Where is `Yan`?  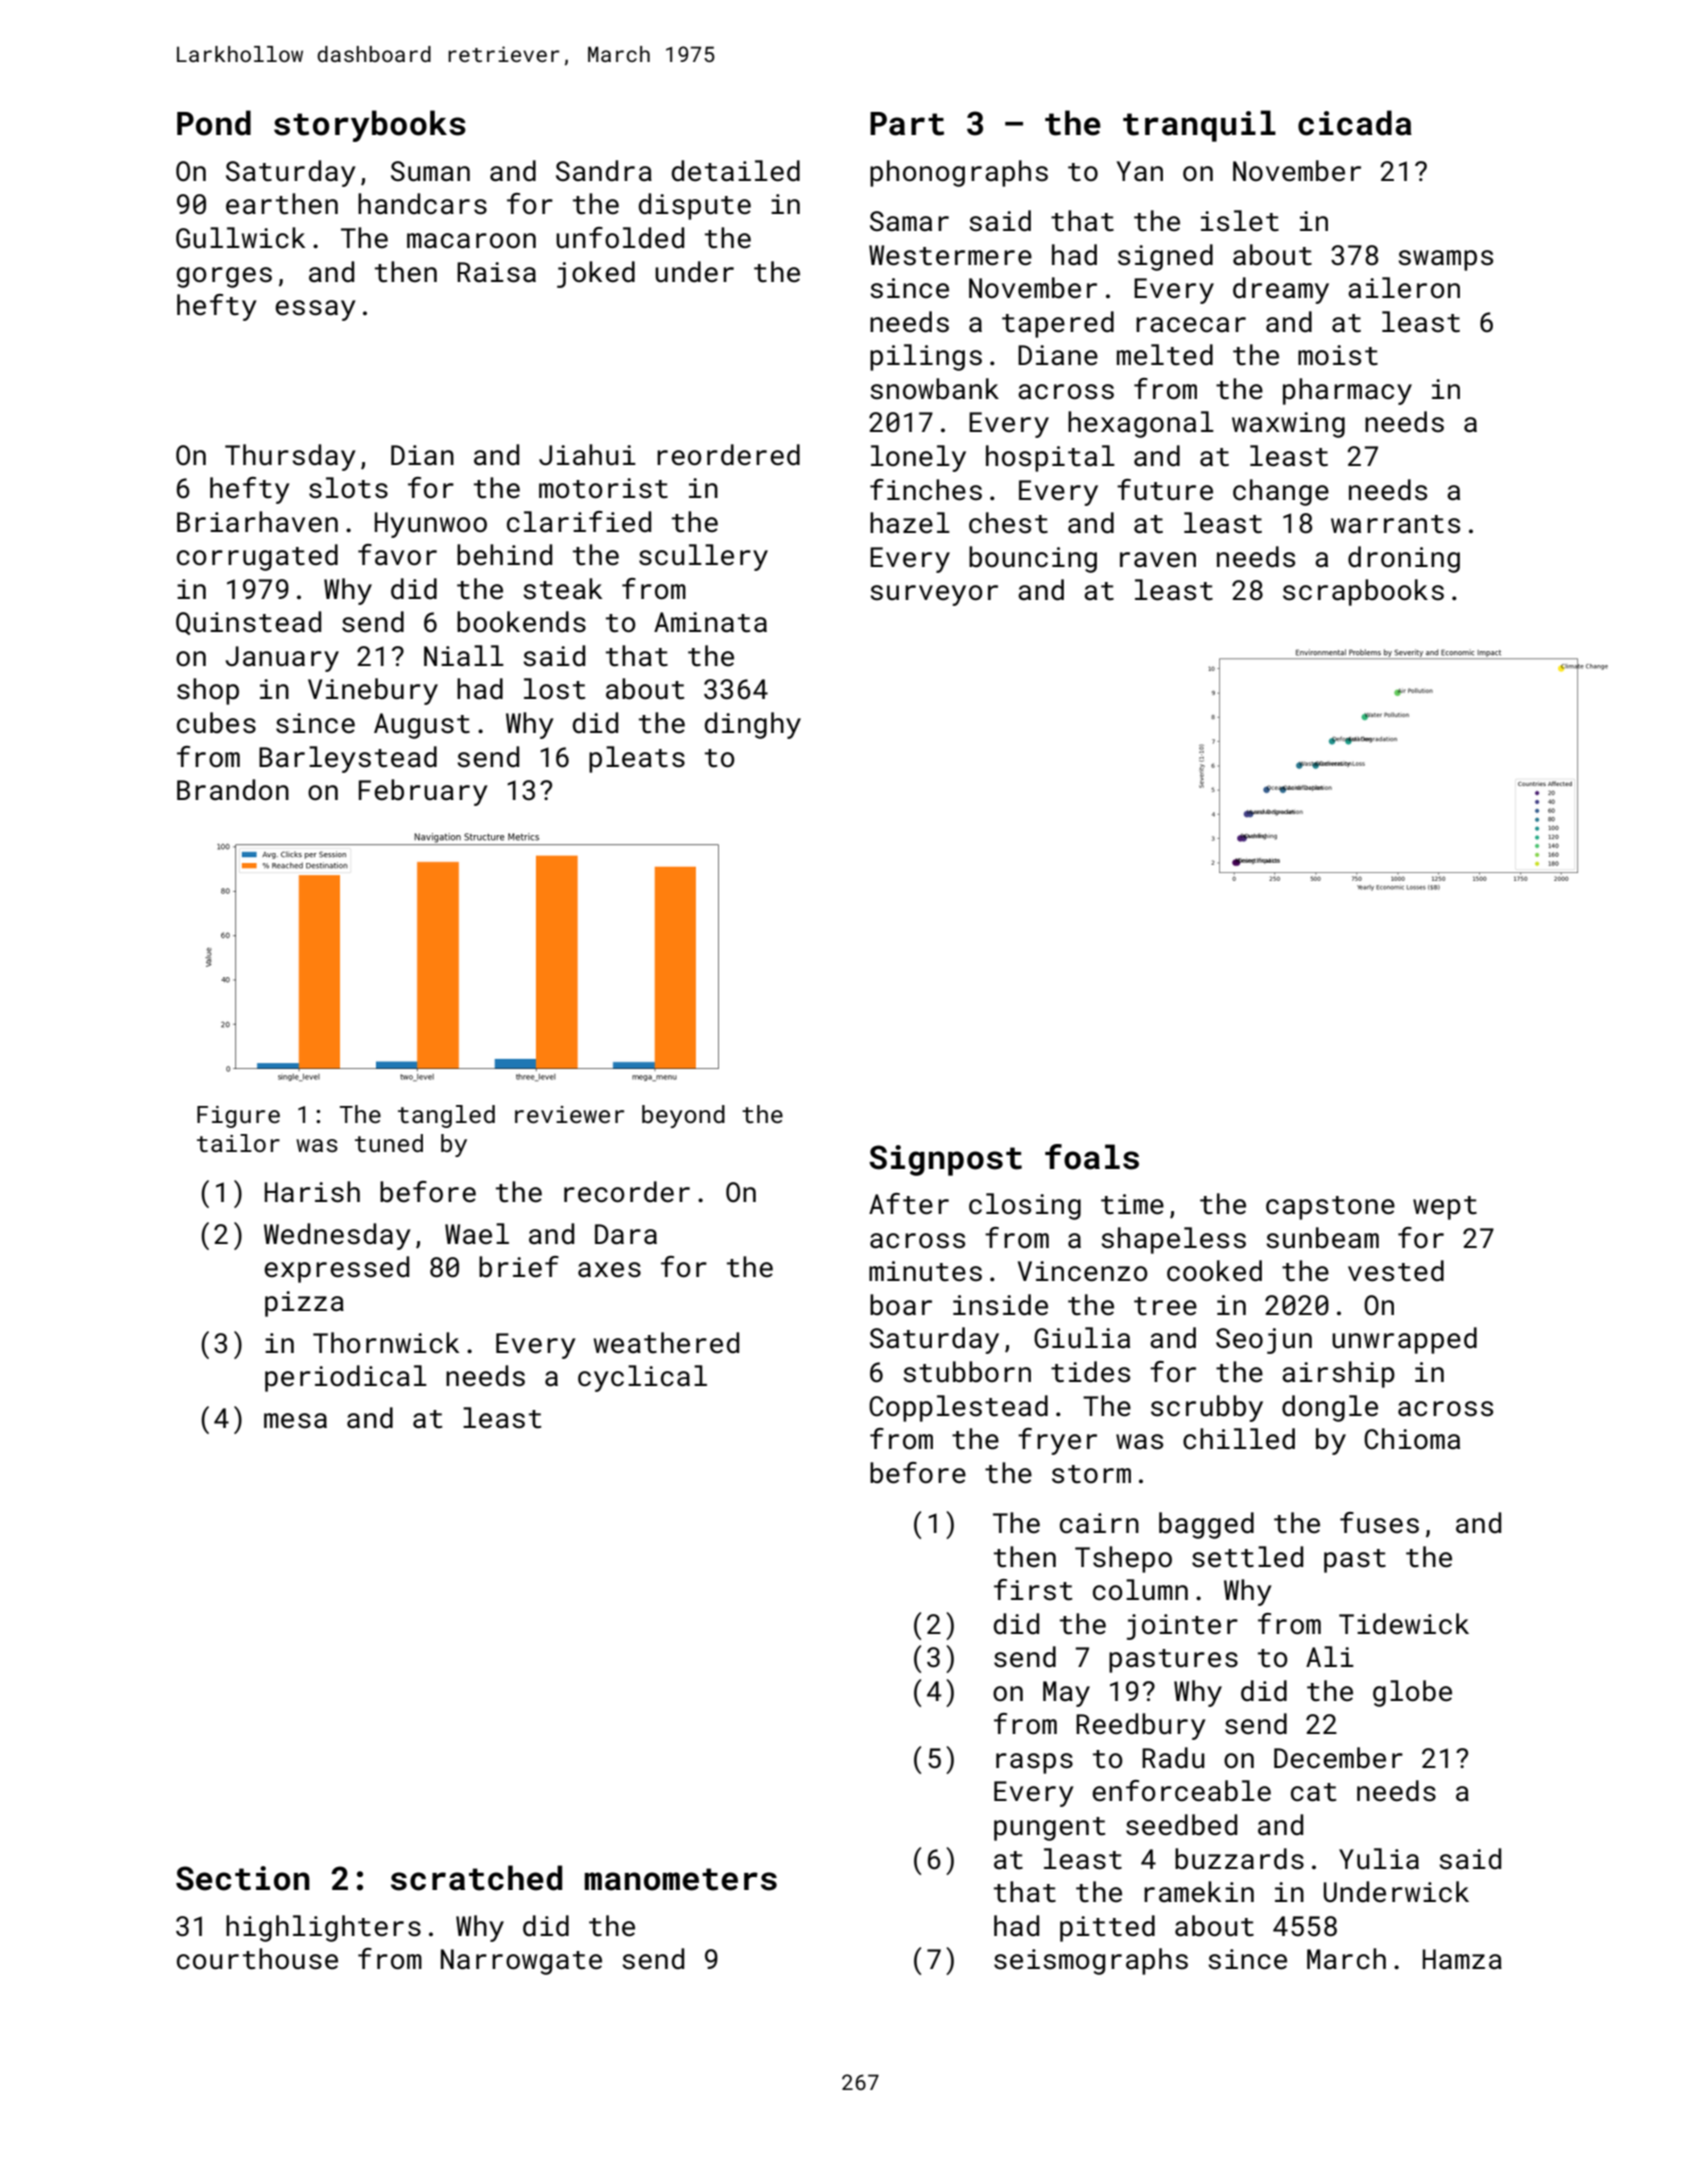 Yan is located at coordinates (1140, 171).
